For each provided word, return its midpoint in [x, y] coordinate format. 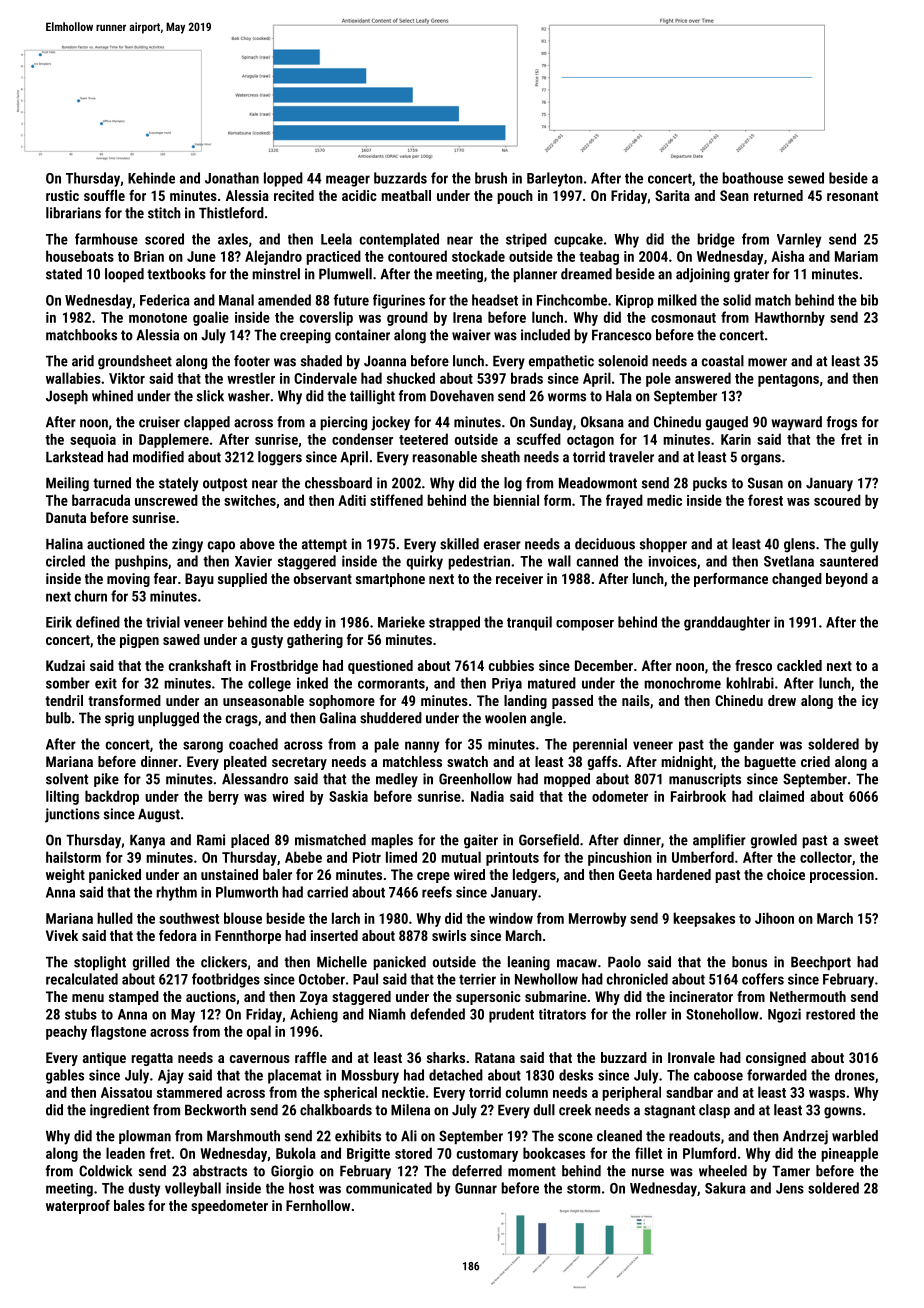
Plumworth [247, 892]
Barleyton [555, 179]
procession [842, 876]
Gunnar [476, 1188]
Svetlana [789, 561]
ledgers [534, 876]
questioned [380, 667]
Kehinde [151, 178]
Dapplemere [174, 440]
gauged [727, 423]
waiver [471, 335]
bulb [58, 718]
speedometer [229, 1207]
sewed [806, 178]
